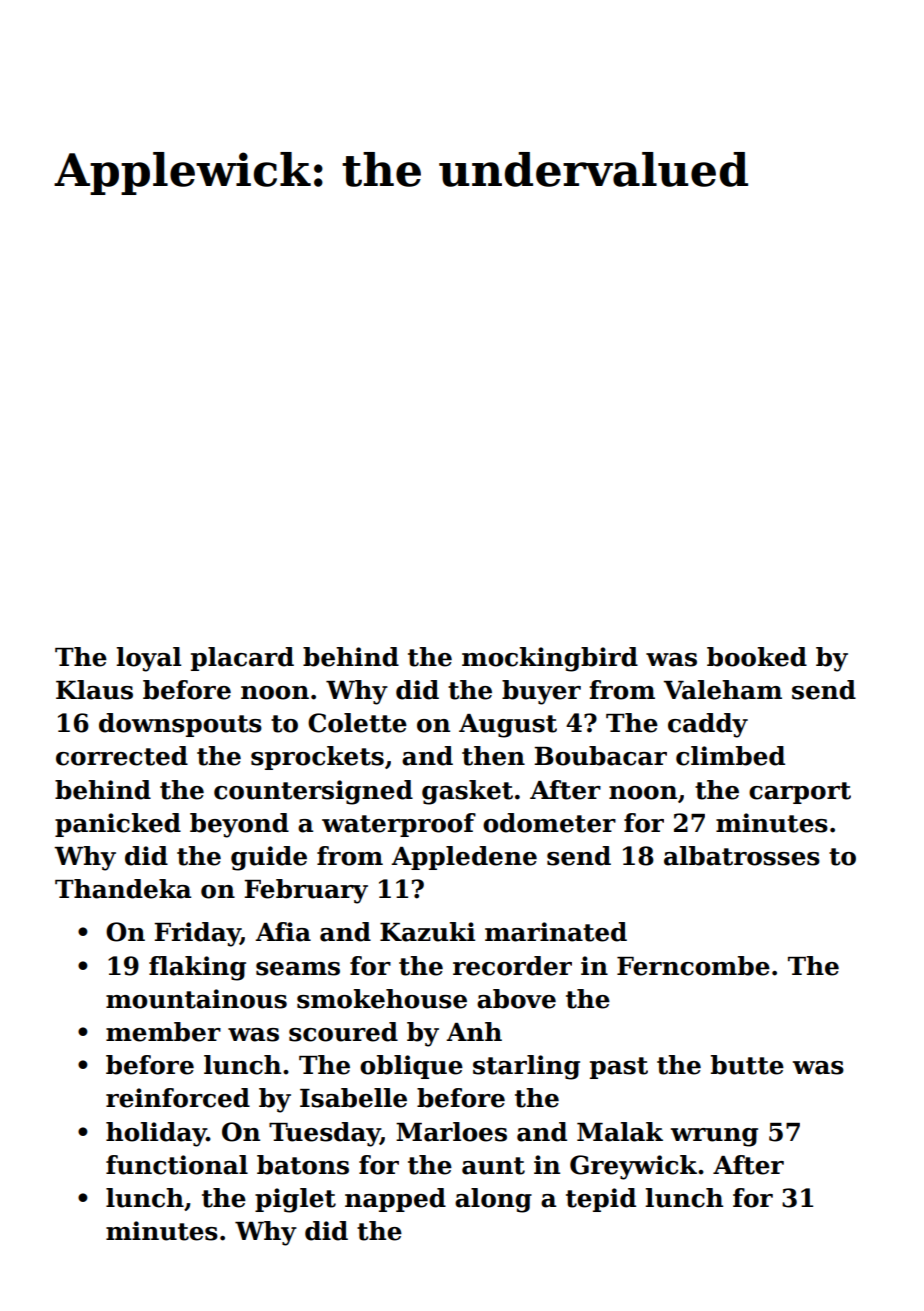 Image resolution: width=924 pixels, height=1311 pixels. Describe the element at coordinates (693, 966) in the page. I see `Ferncombe` at that location.
